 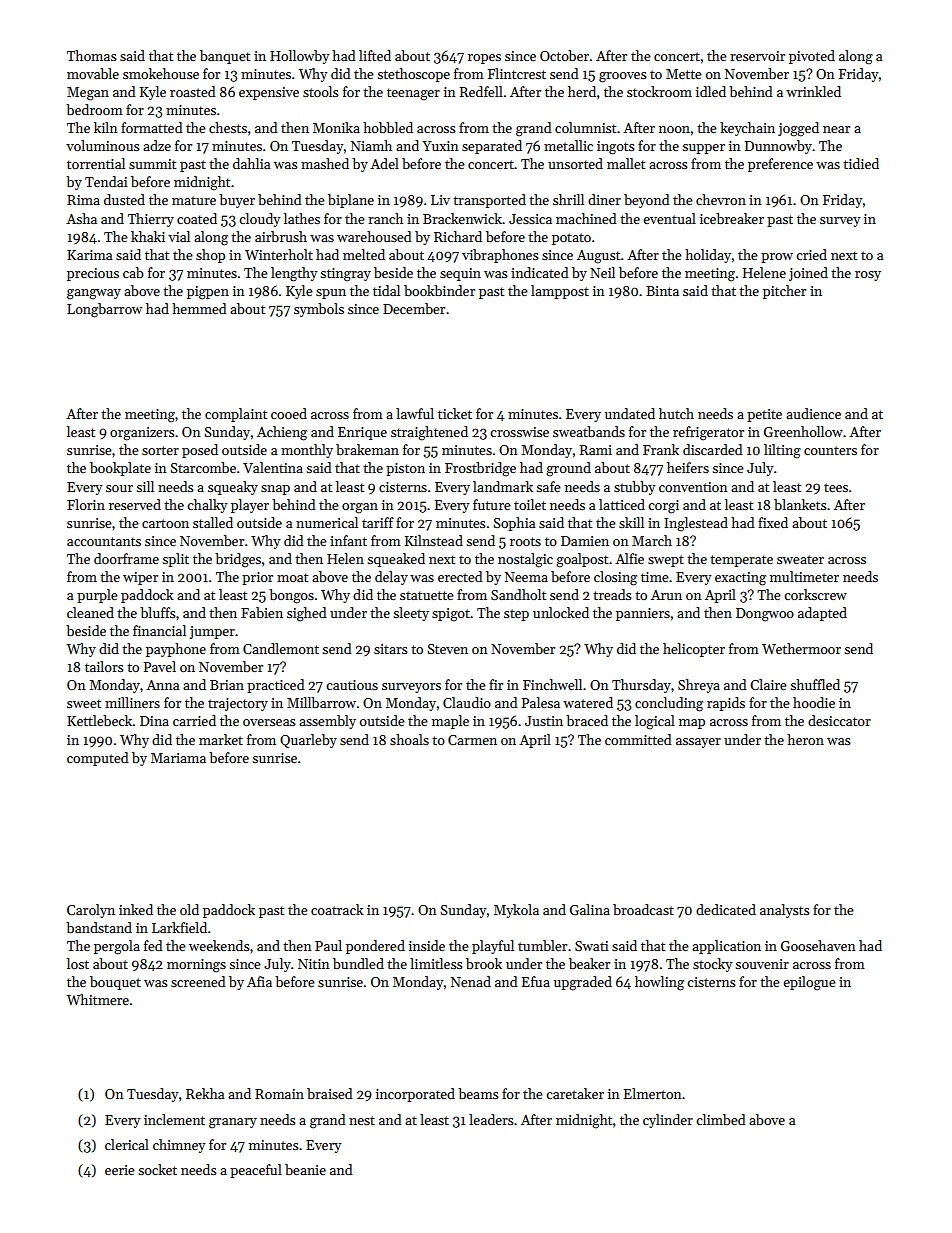 I want to click on stethoscope, so click(x=413, y=75).
